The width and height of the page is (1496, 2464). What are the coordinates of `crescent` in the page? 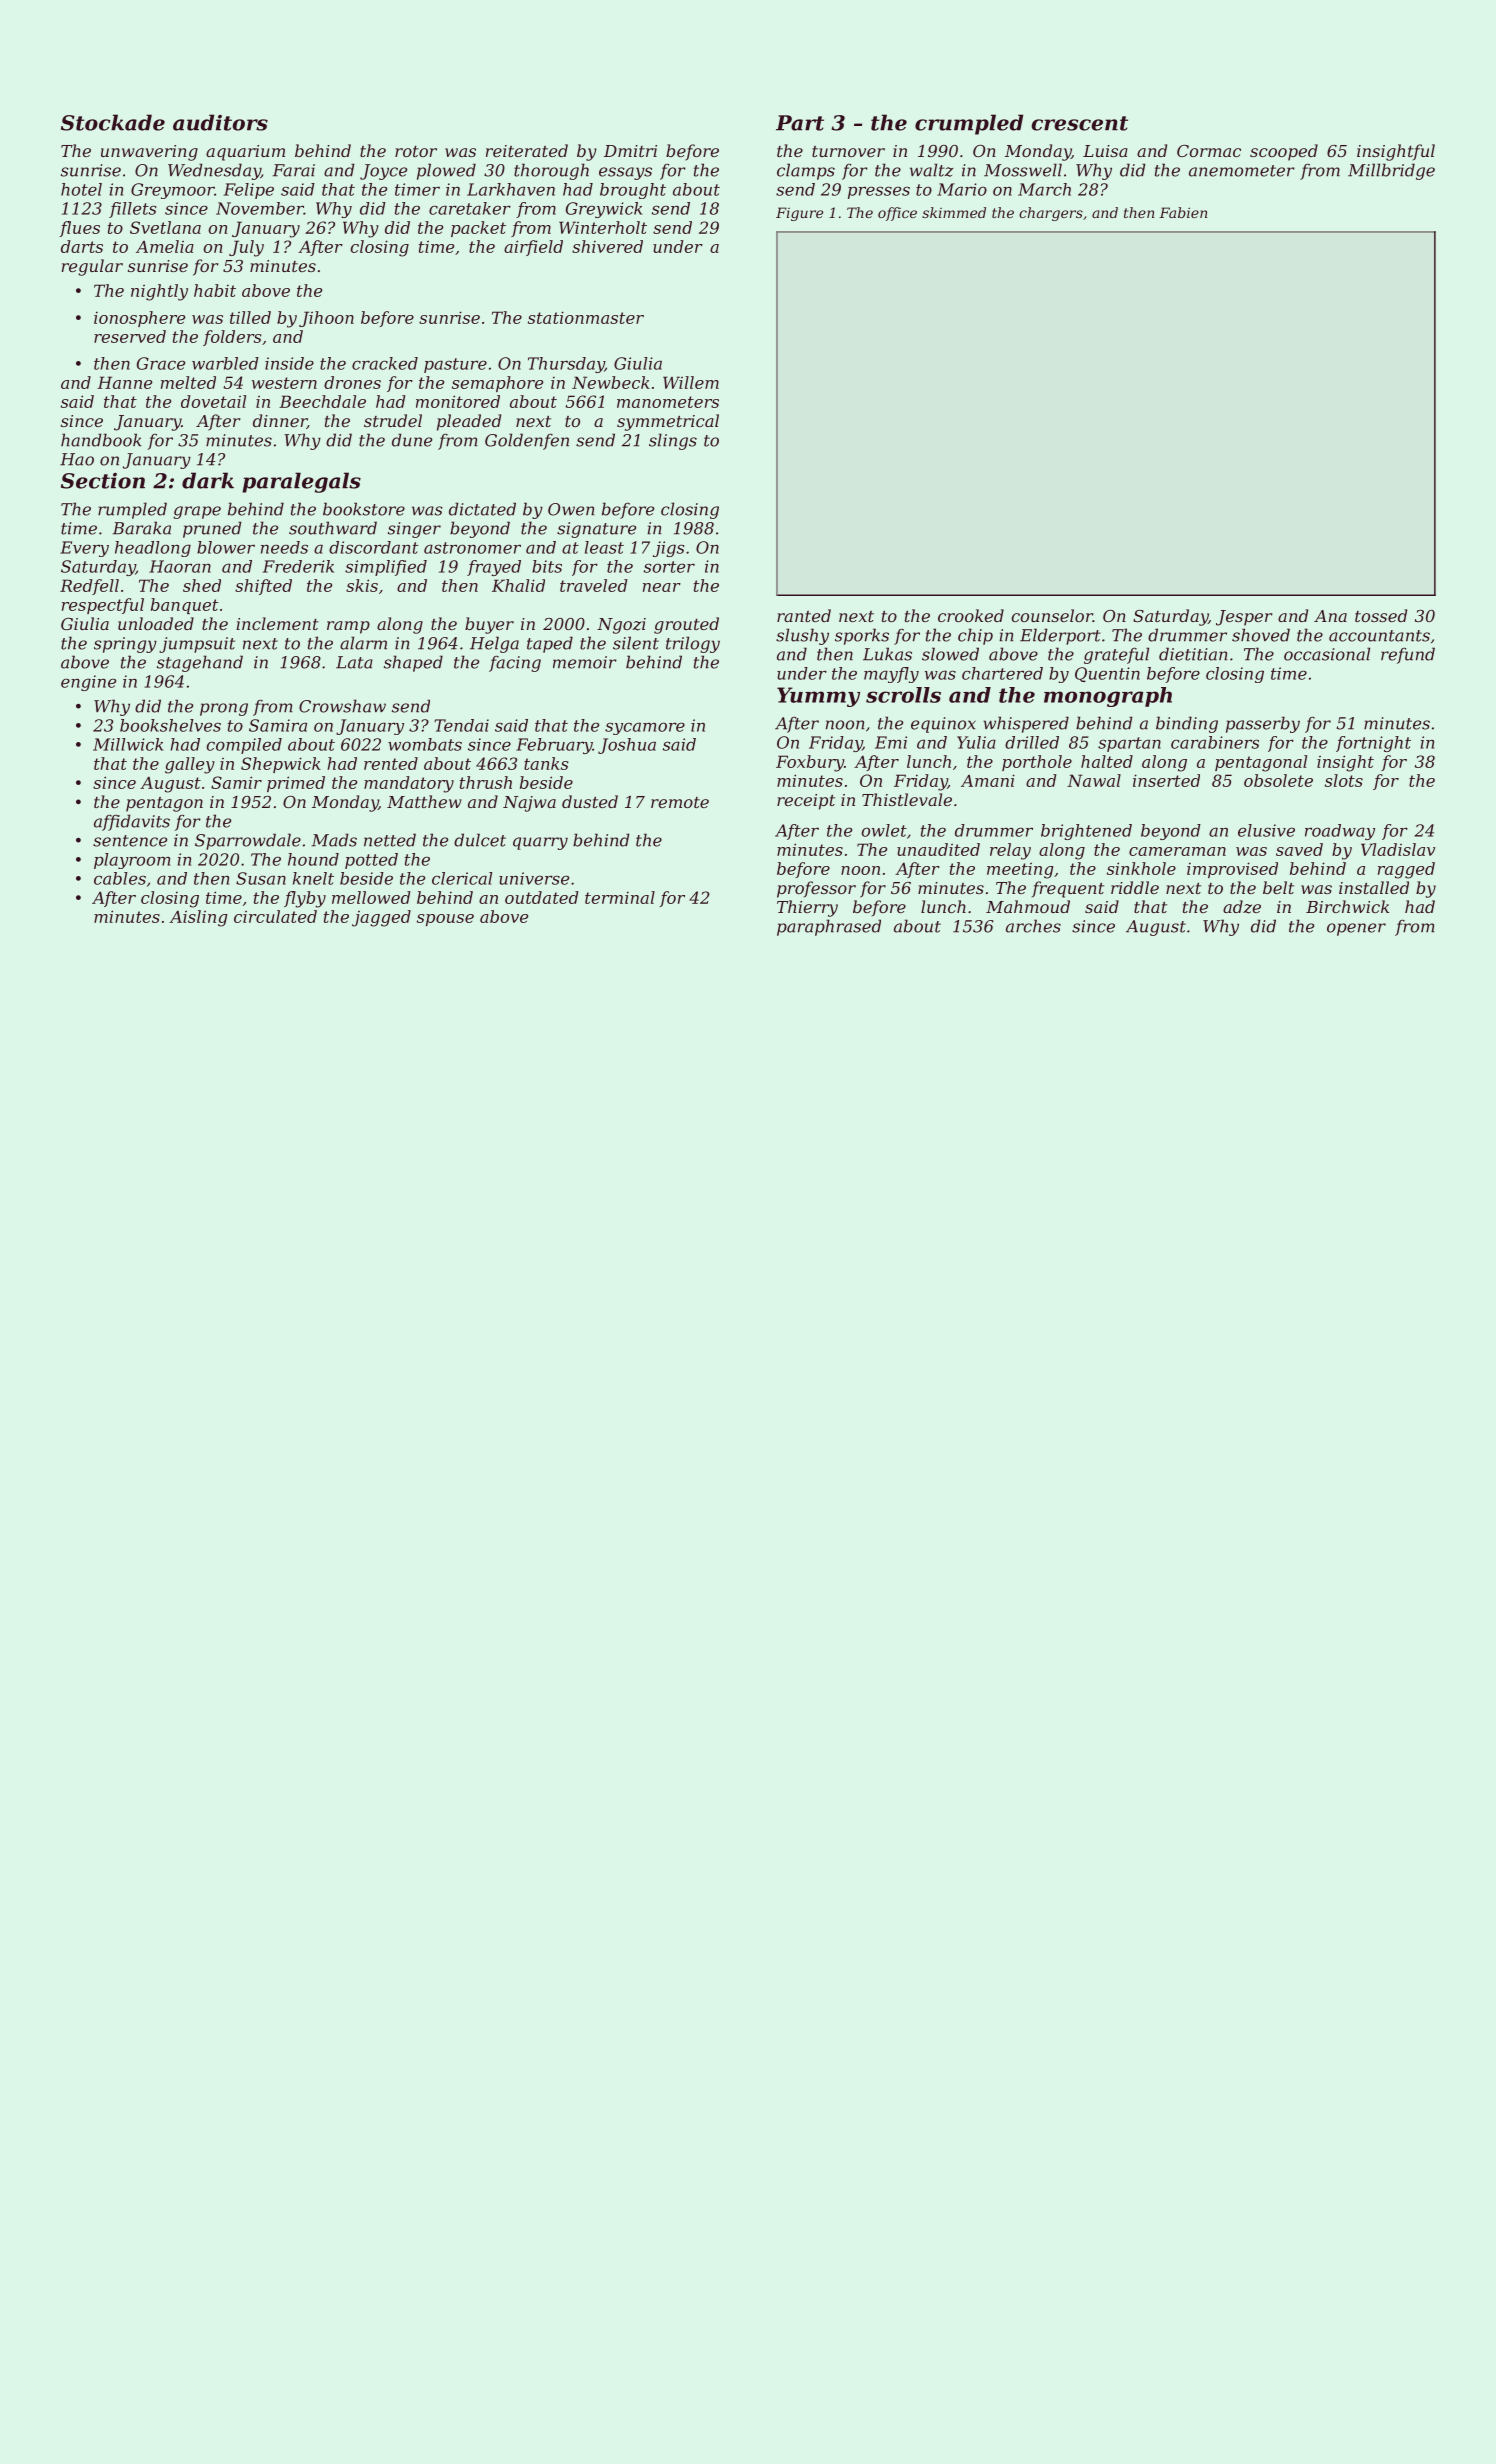 It's located at (1079, 123).
